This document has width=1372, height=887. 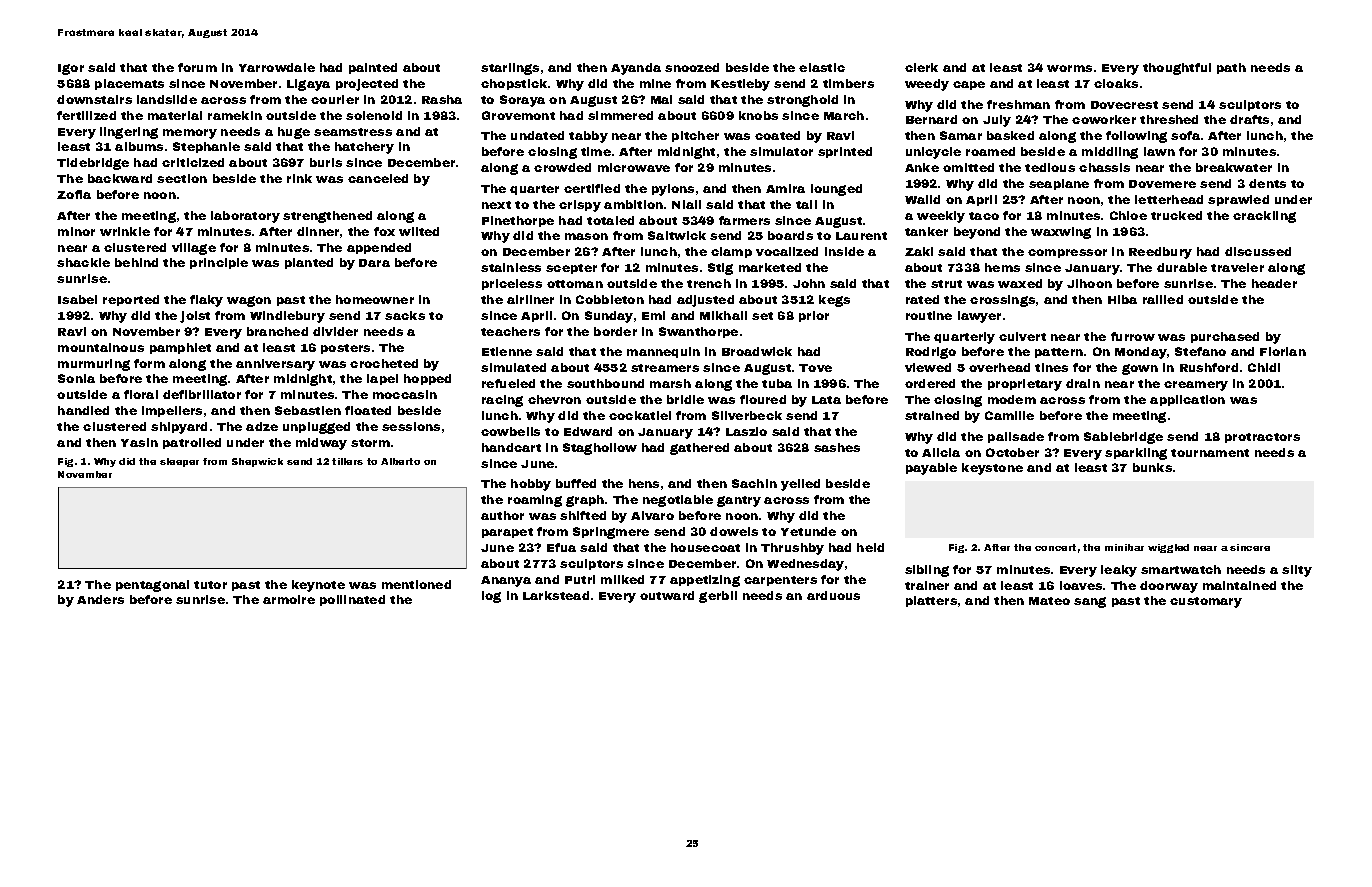 I want to click on platters, so click(x=931, y=601).
